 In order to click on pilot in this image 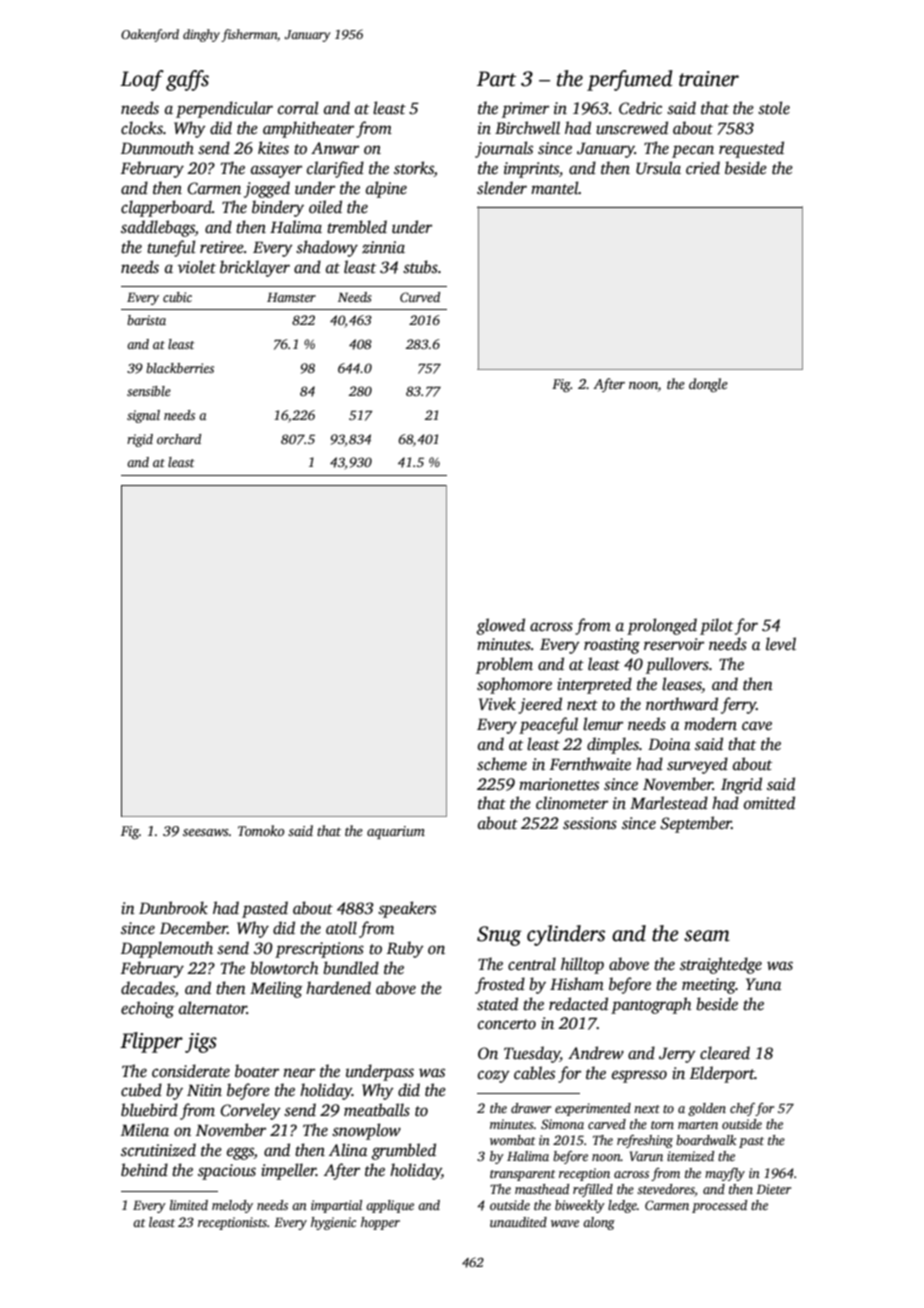, I will do `click(716, 626)`.
